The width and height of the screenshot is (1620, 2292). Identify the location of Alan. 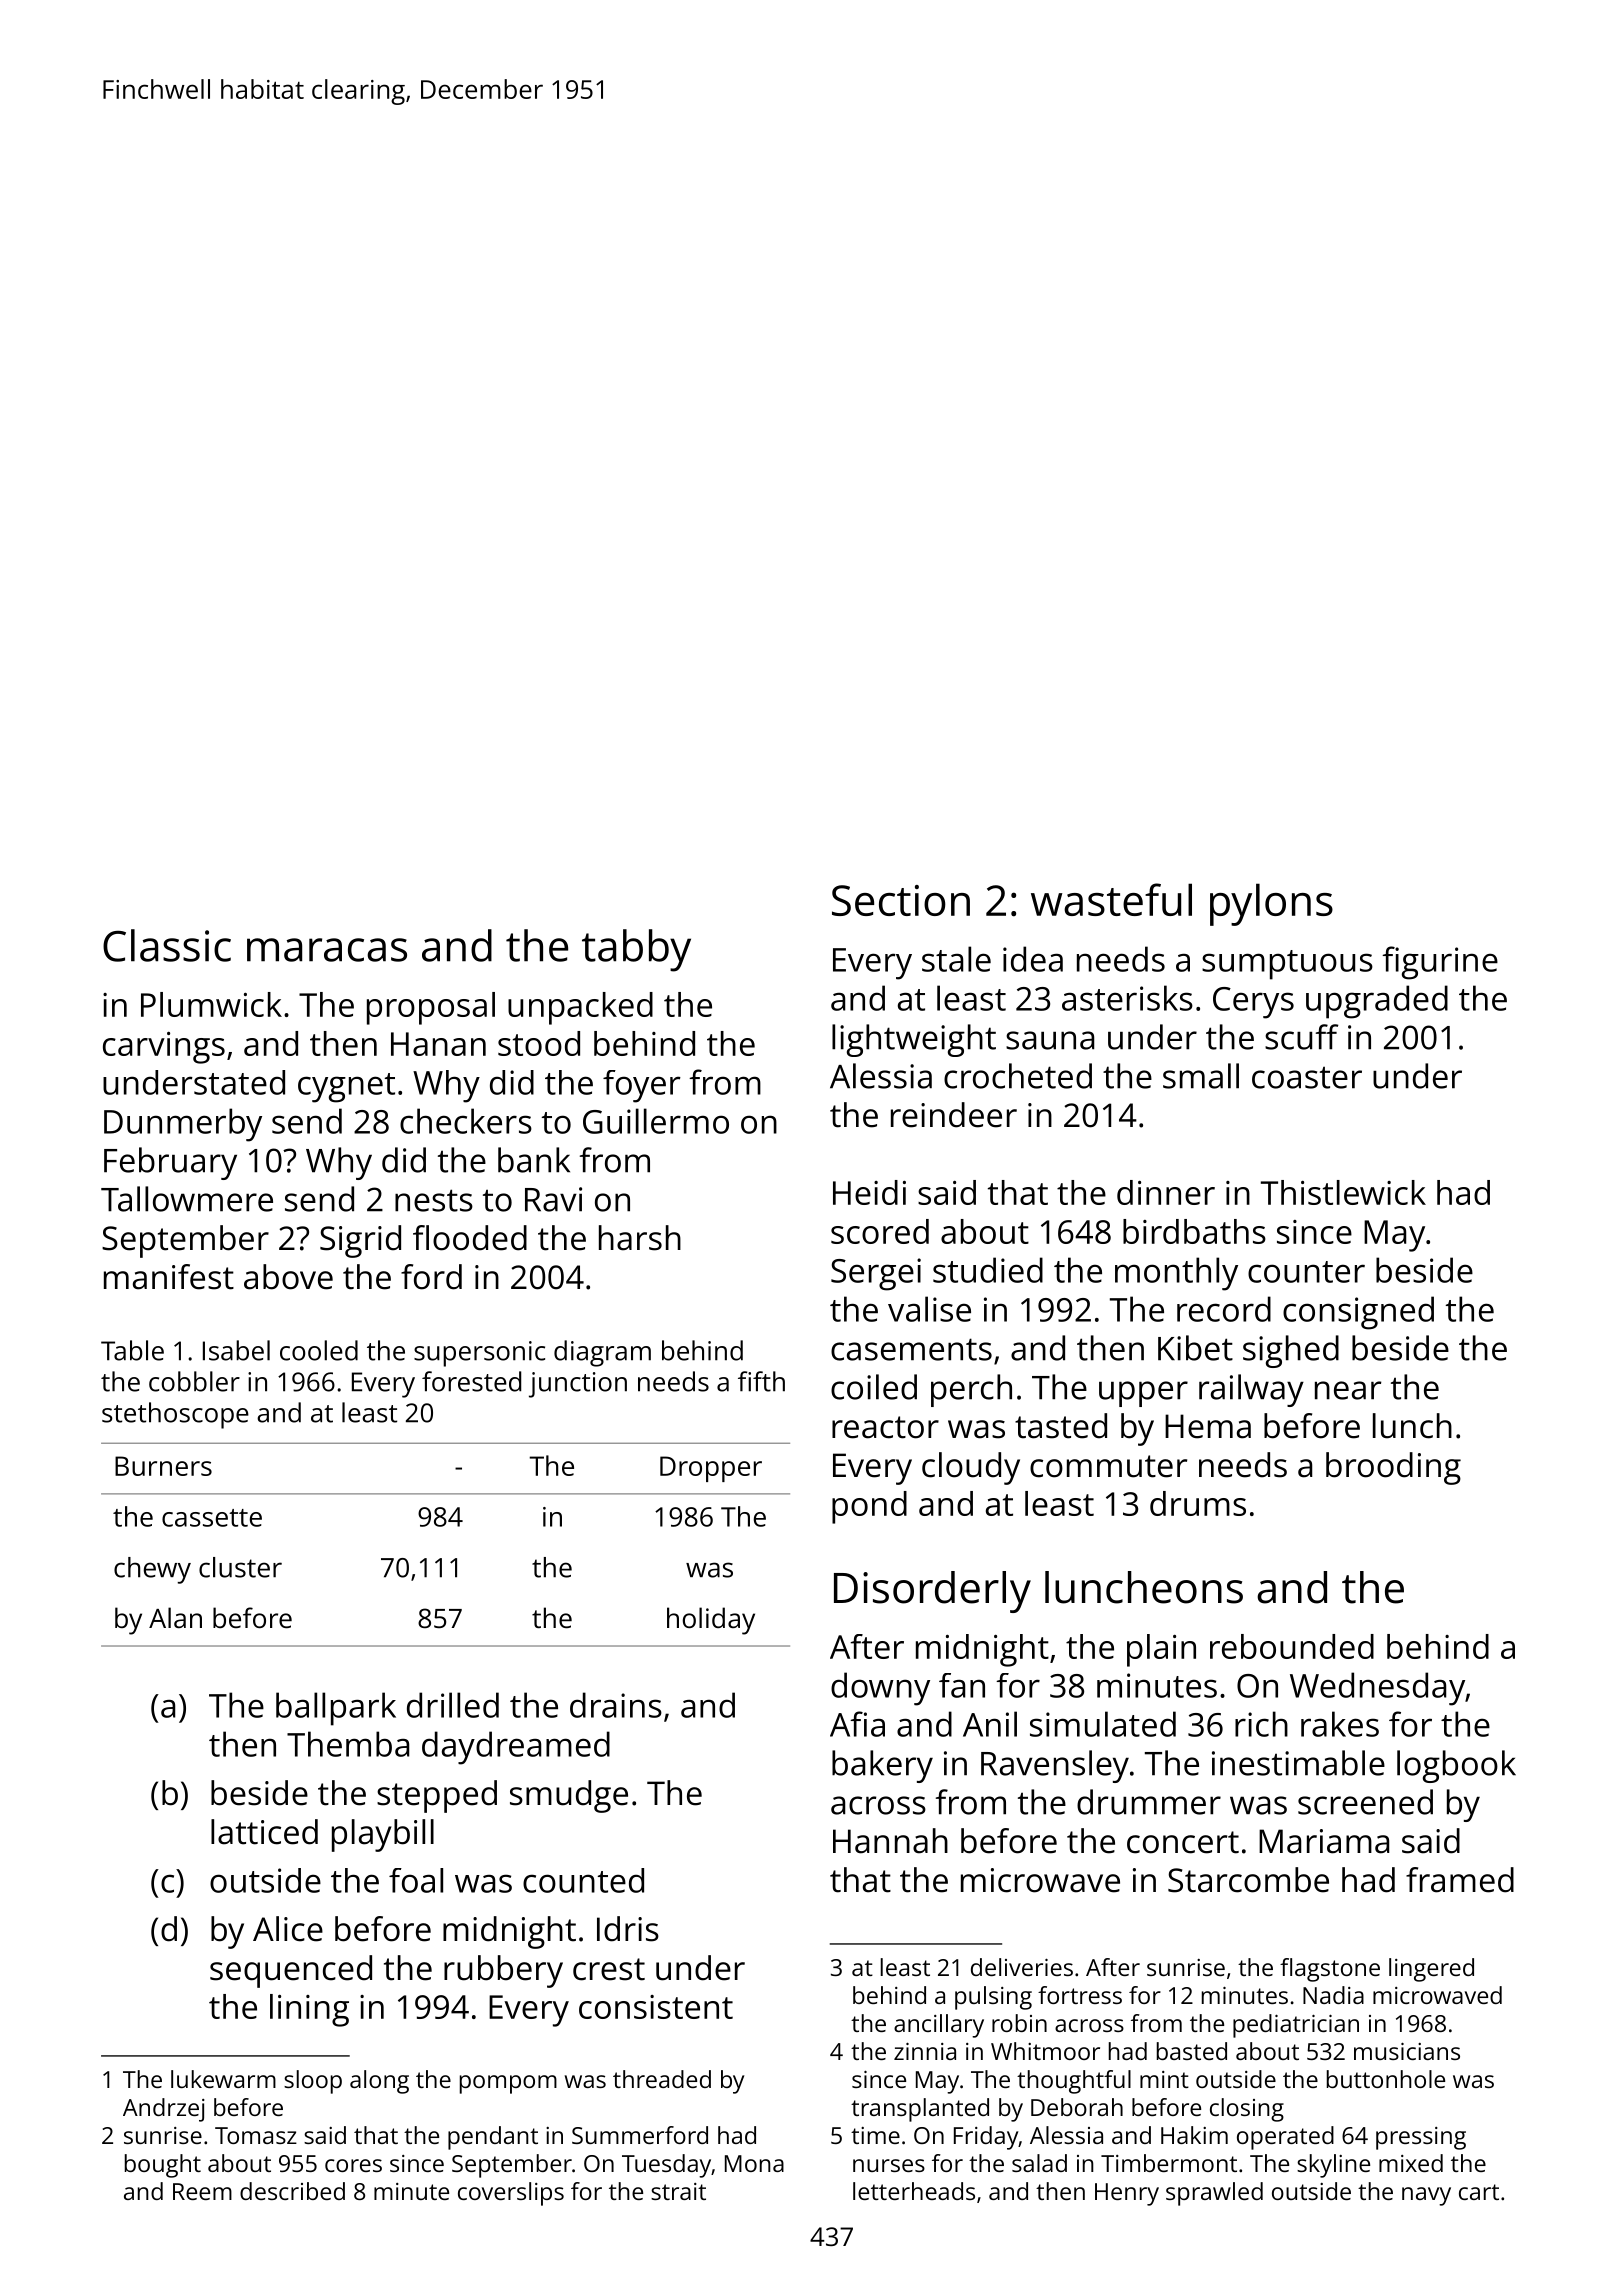
(175, 1617).
